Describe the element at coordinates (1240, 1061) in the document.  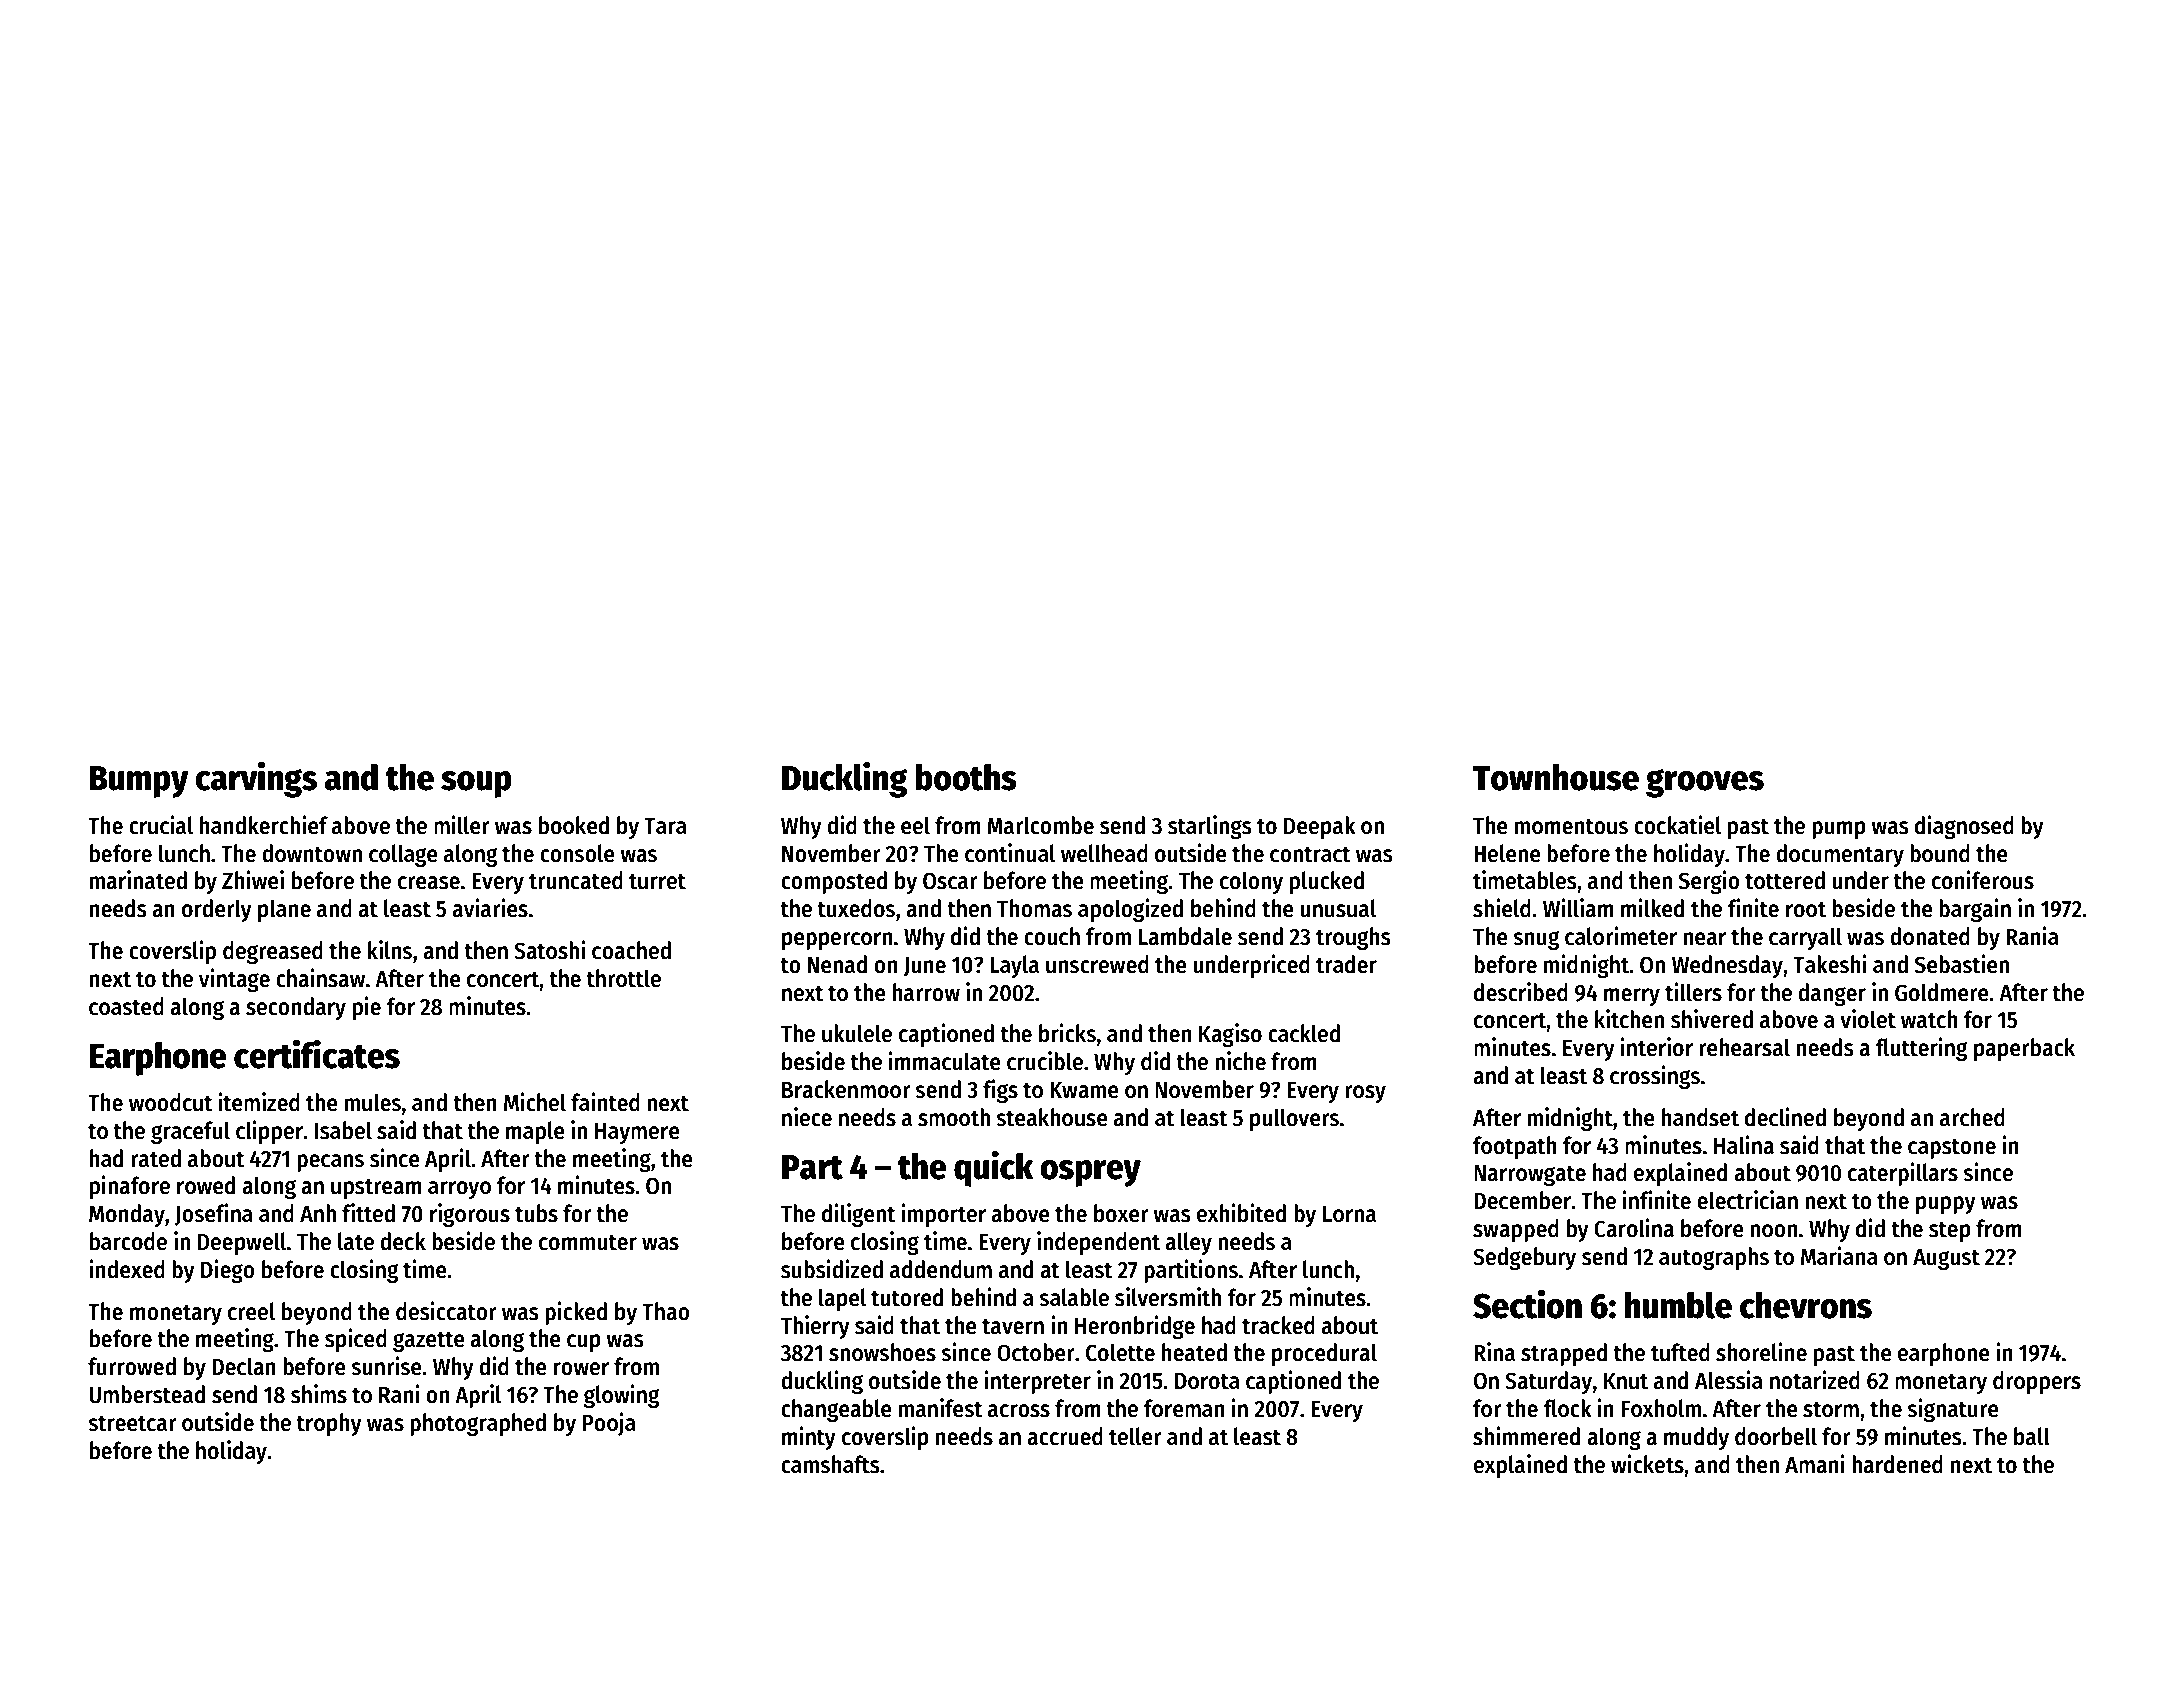
I see `niche` at that location.
